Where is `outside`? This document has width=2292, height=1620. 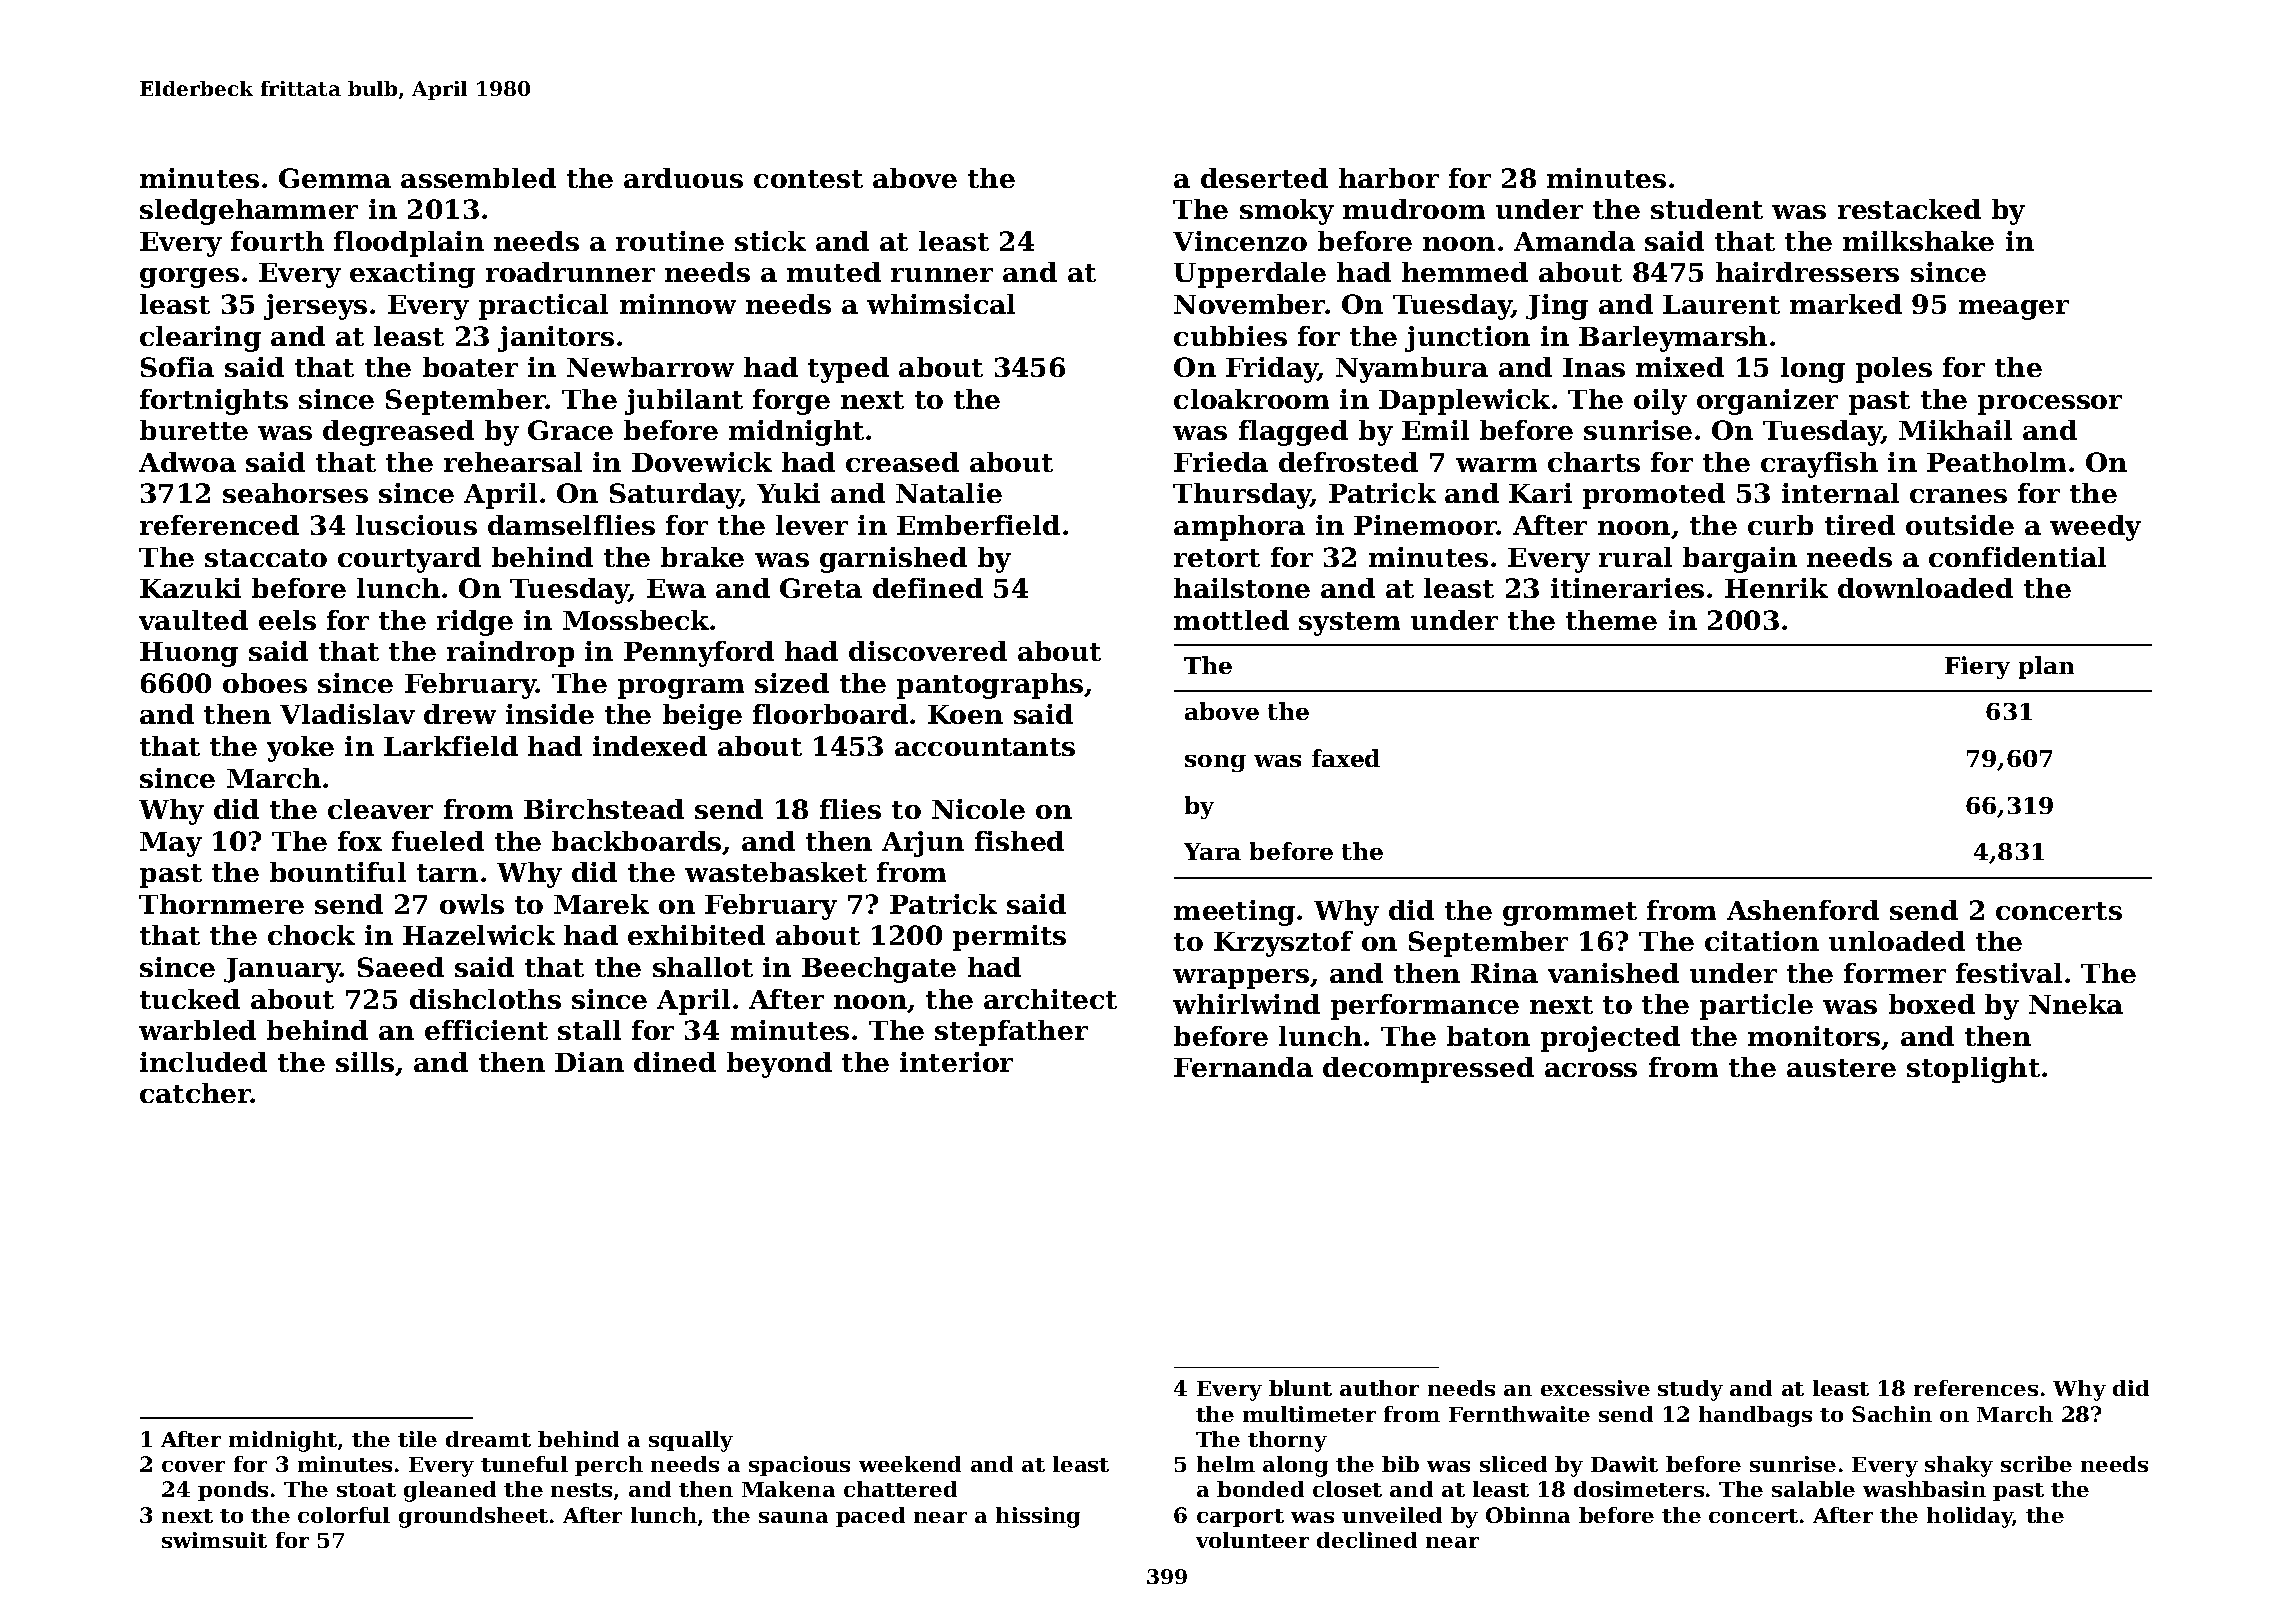
outside is located at coordinates (1960, 525).
